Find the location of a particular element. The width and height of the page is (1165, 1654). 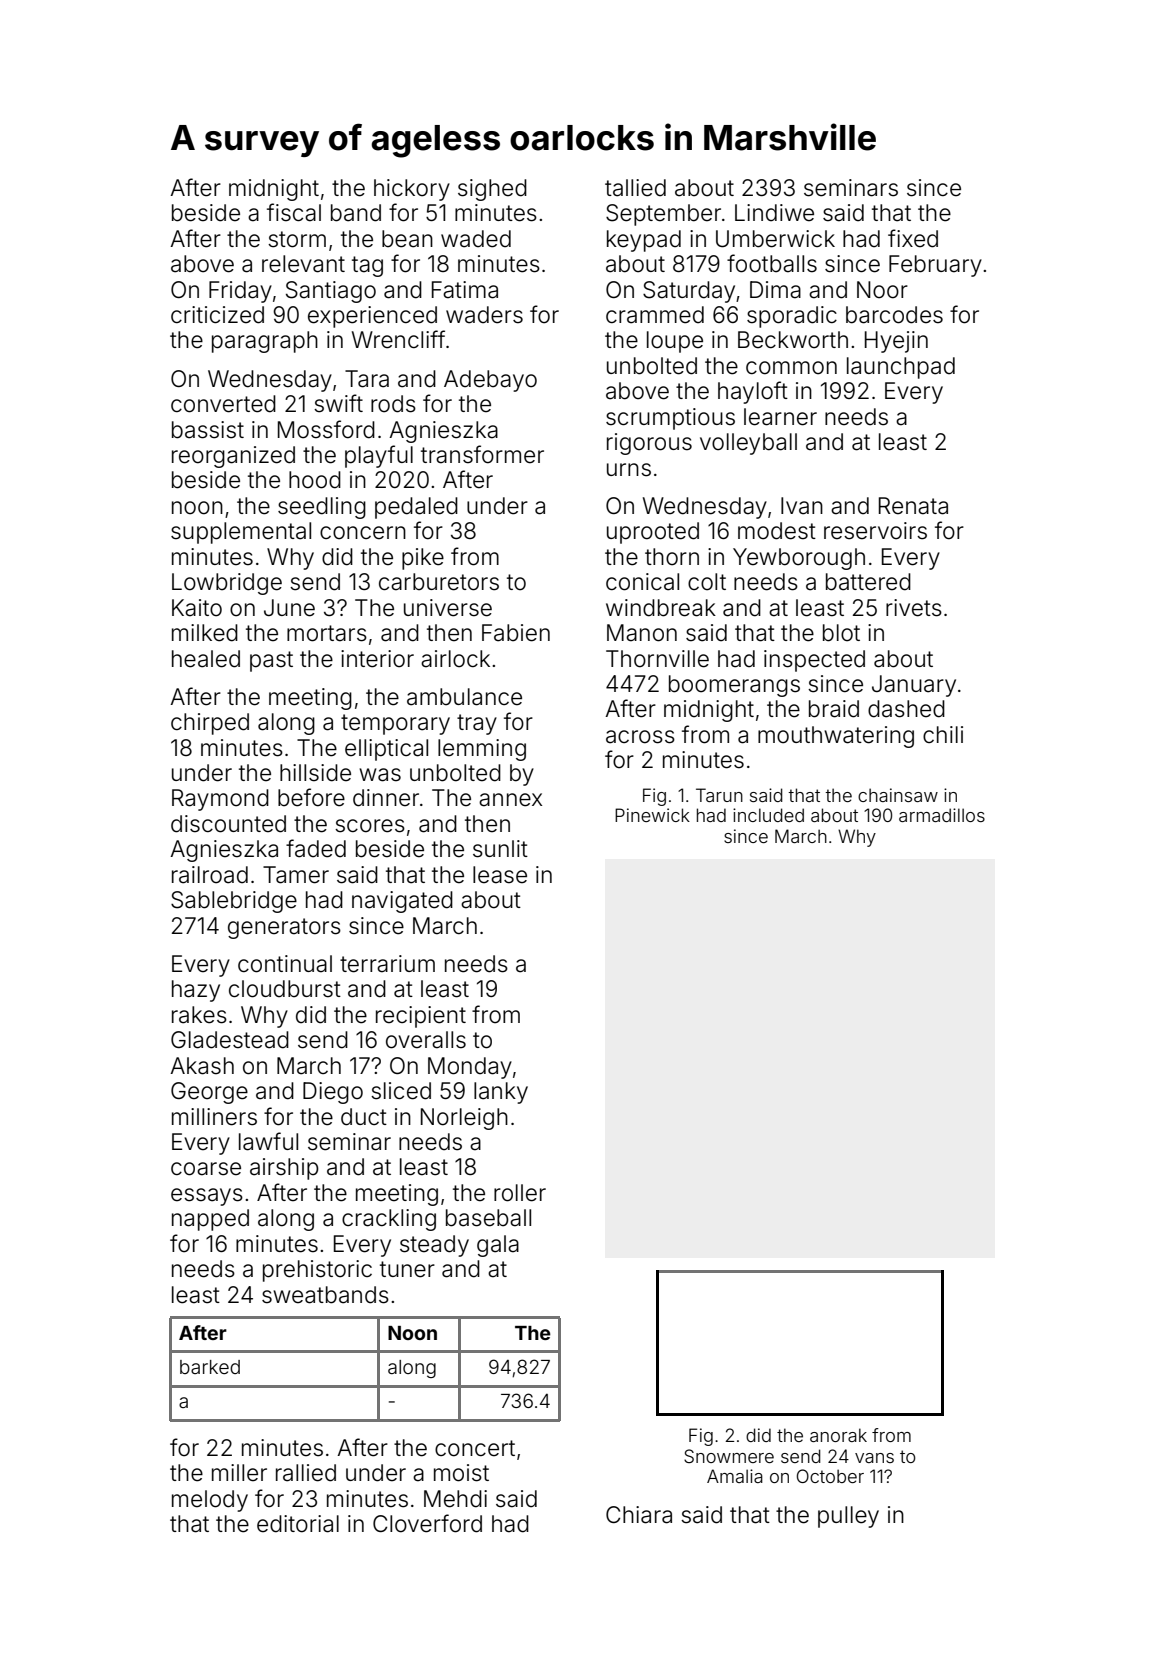

George is located at coordinates (209, 1093).
